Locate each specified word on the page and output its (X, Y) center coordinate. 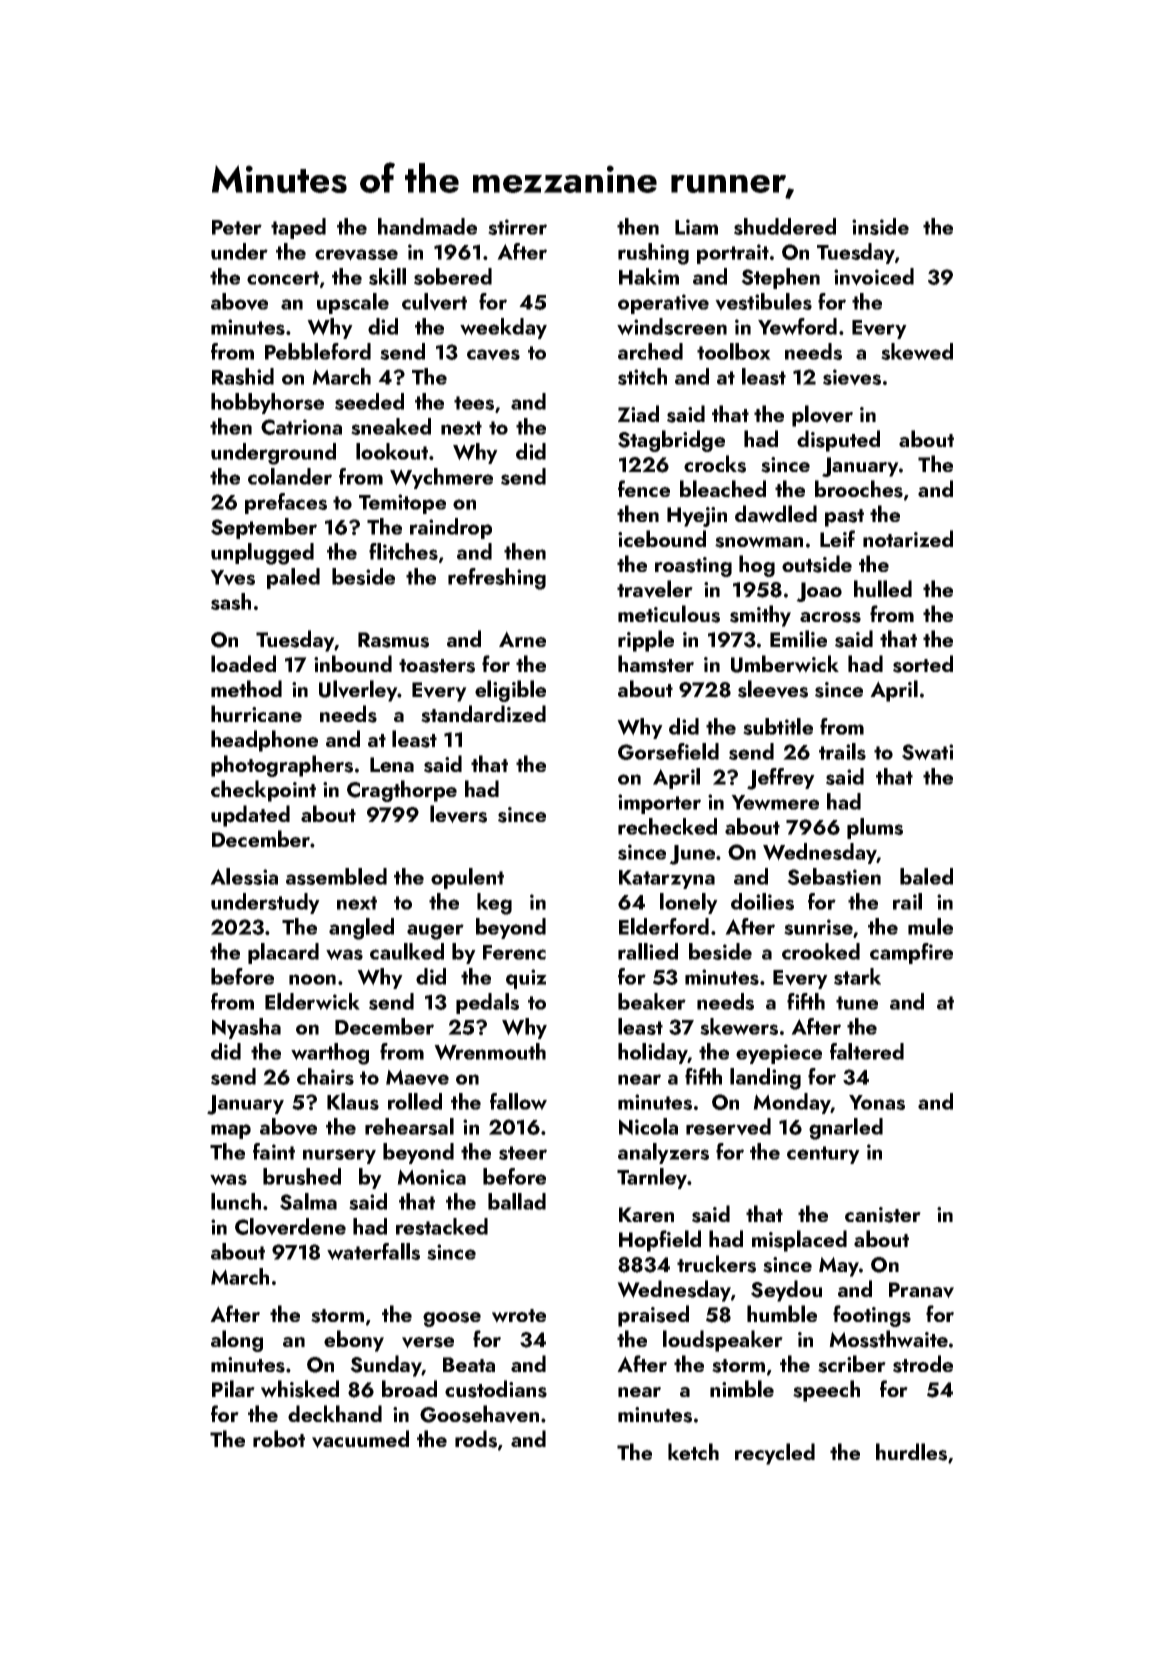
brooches (859, 489)
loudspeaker (723, 1341)
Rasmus (393, 640)
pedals (487, 1003)
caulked (407, 951)
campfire (911, 953)
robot (279, 1438)
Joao (819, 592)
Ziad (638, 413)
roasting (693, 567)
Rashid (243, 376)
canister (883, 1215)
